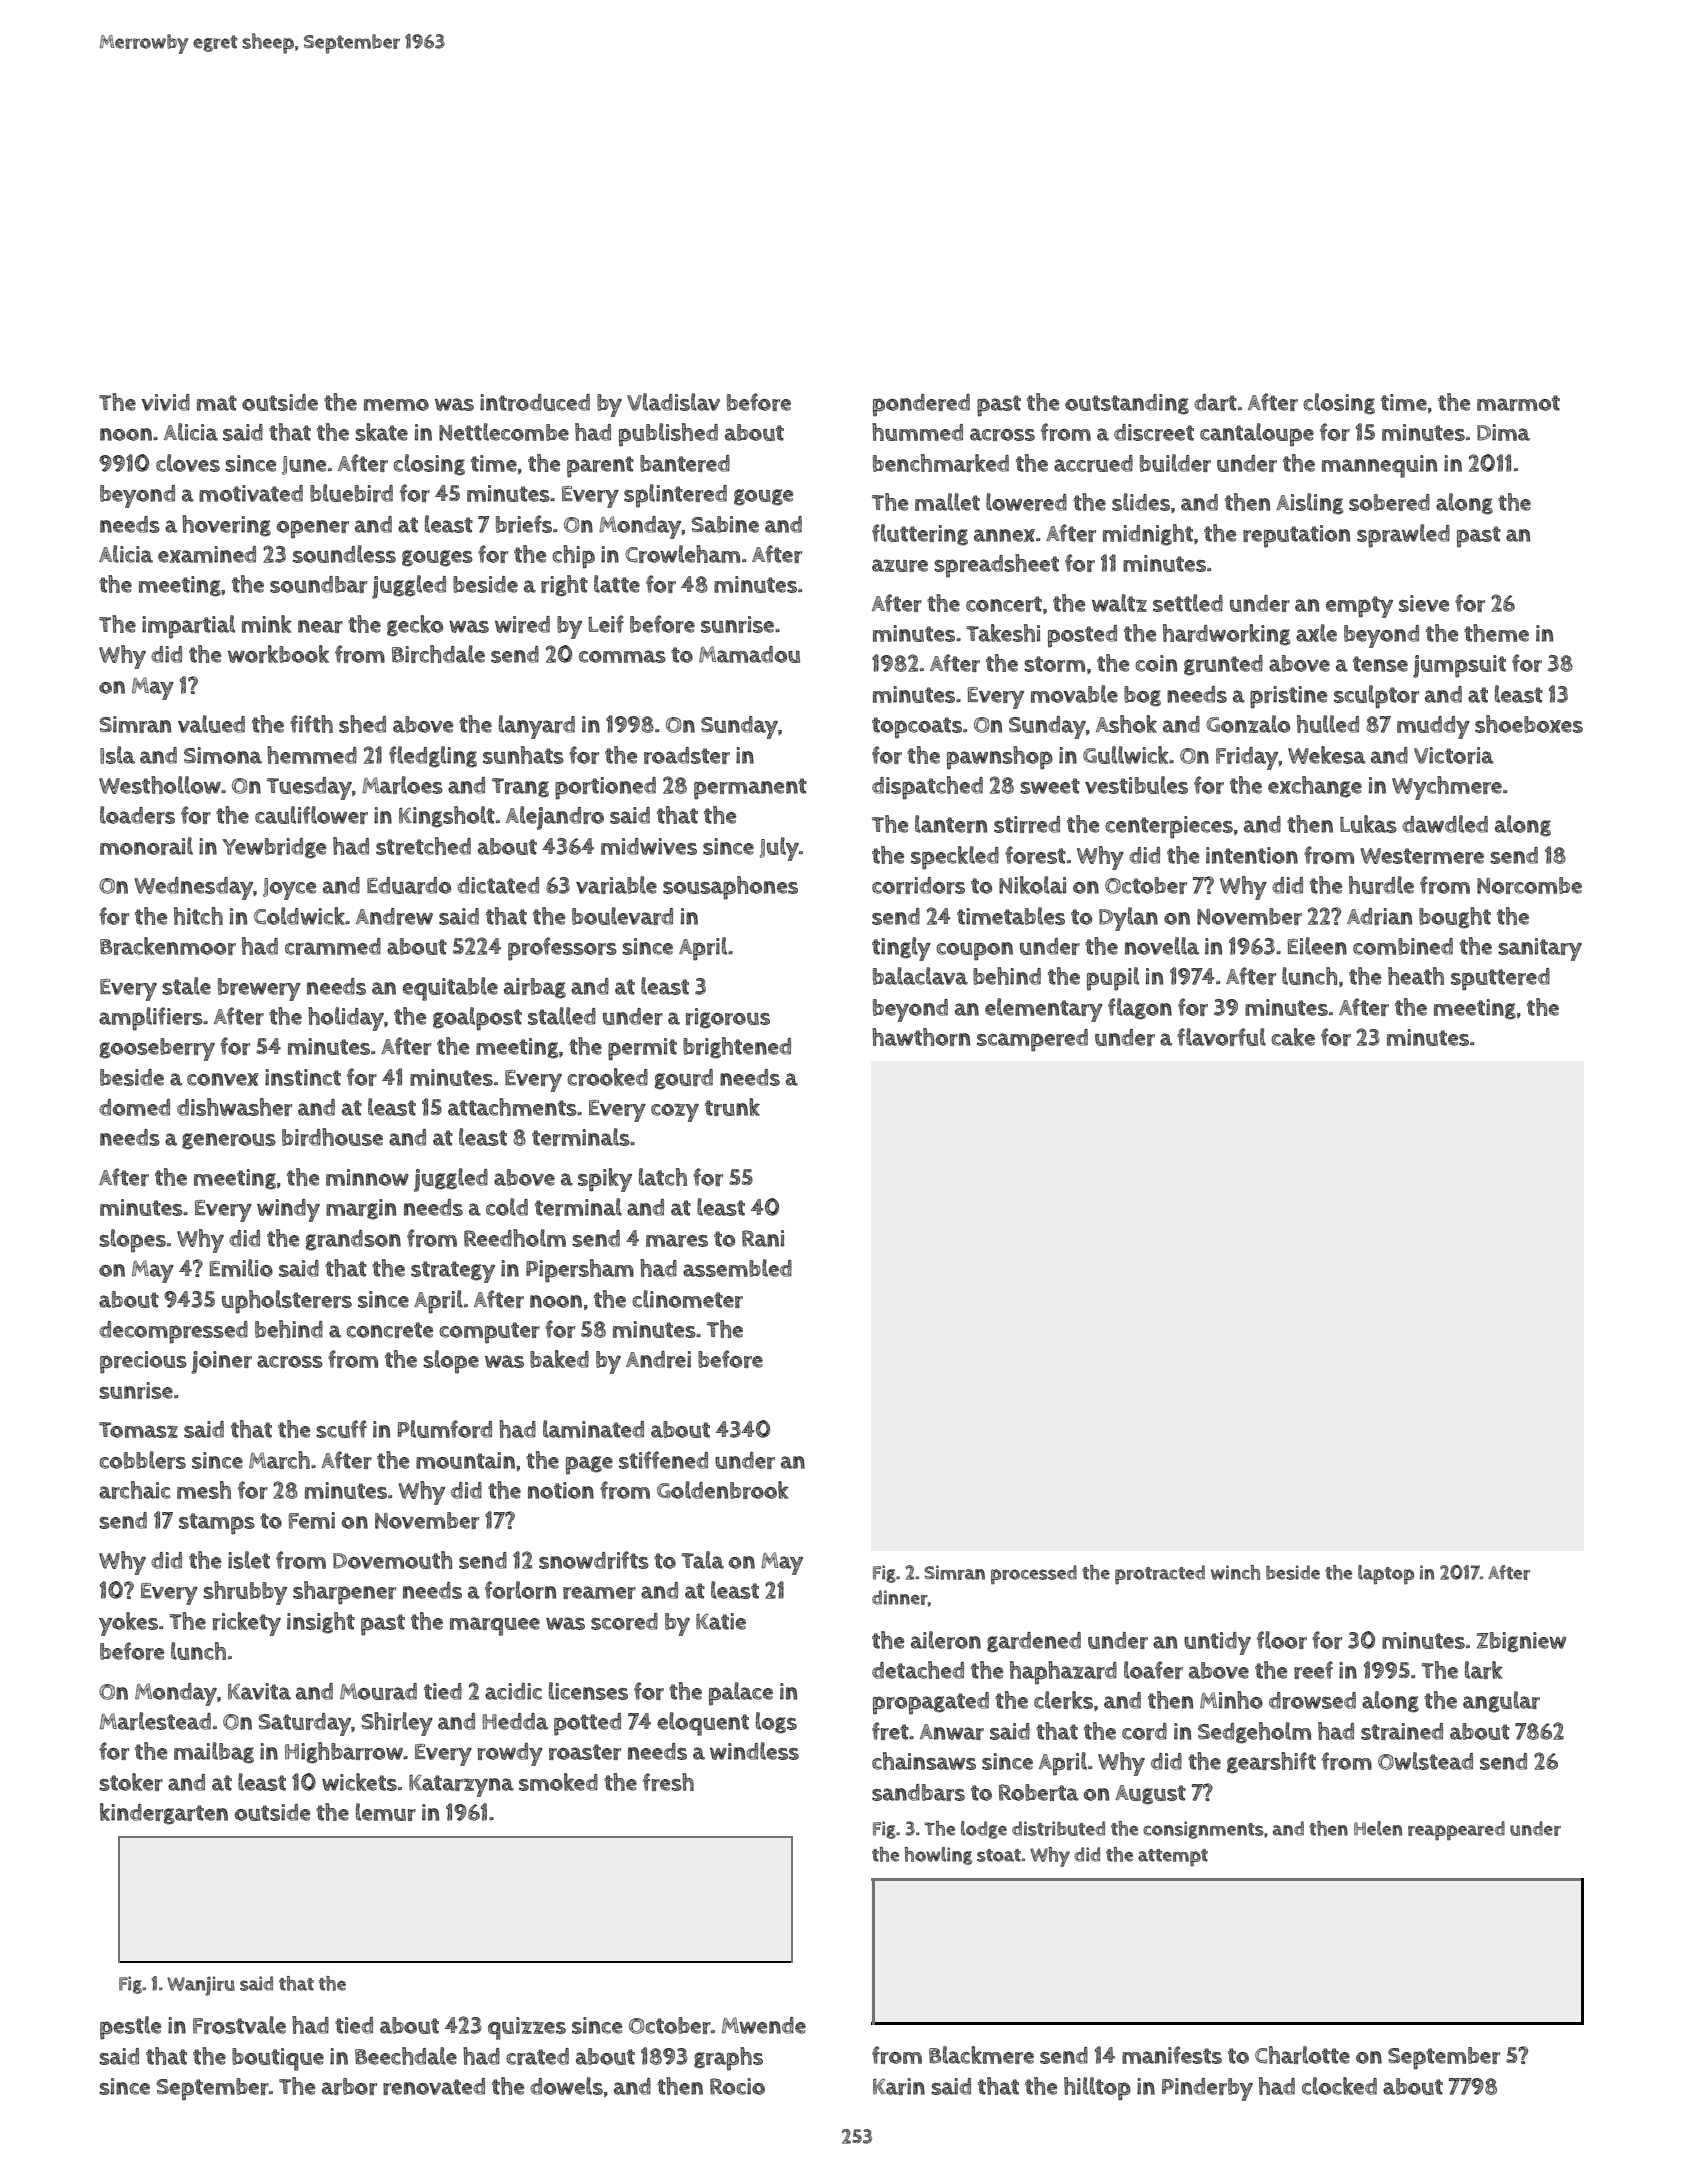 This image has width=1683, height=2178. What do you see at coordinates (687, 1299) in the image?
I see `clinometer` at bounding box center [687, 1299].
